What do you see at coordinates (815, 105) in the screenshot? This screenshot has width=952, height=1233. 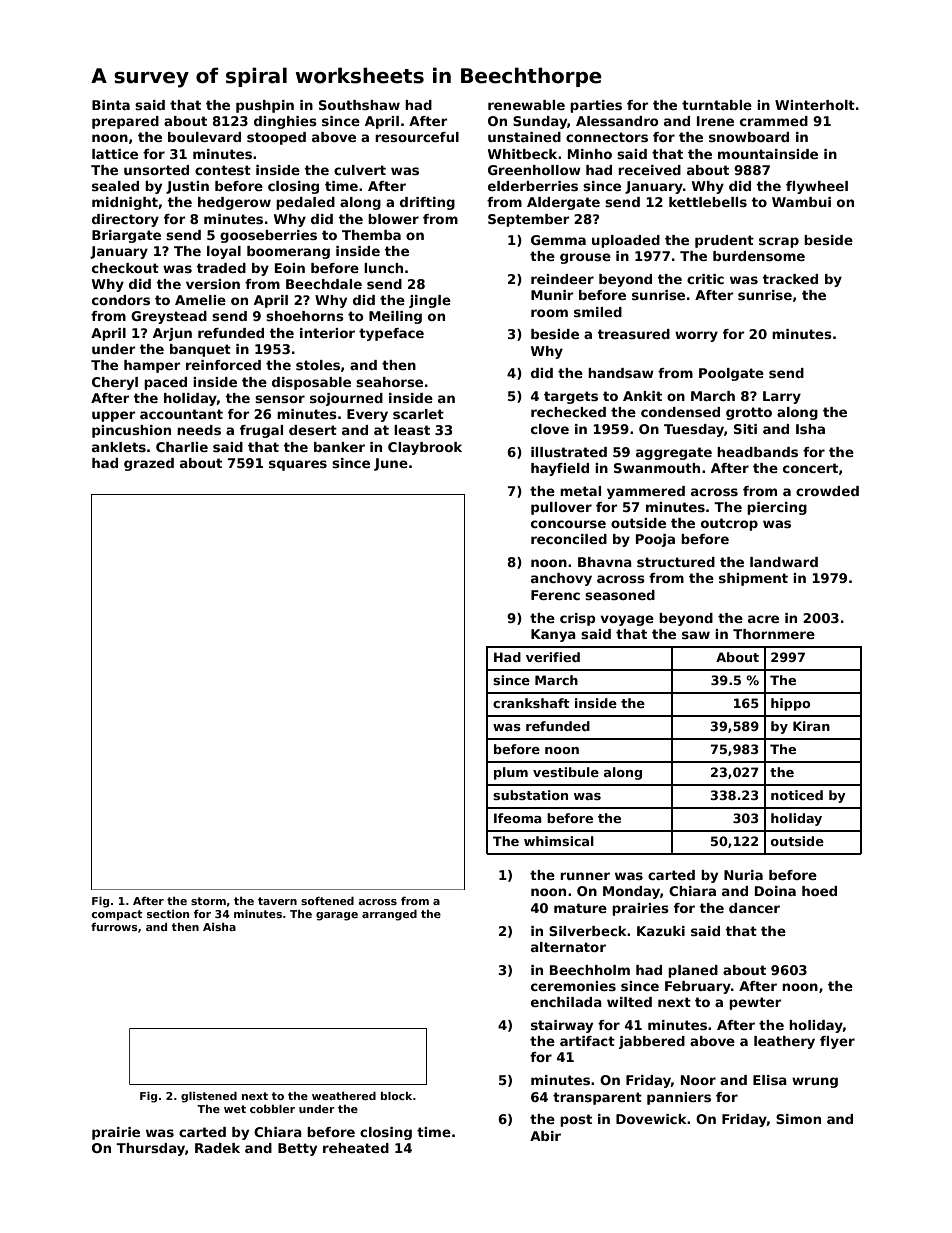 I see `Winterholt` at bounding box center [815, 105].
